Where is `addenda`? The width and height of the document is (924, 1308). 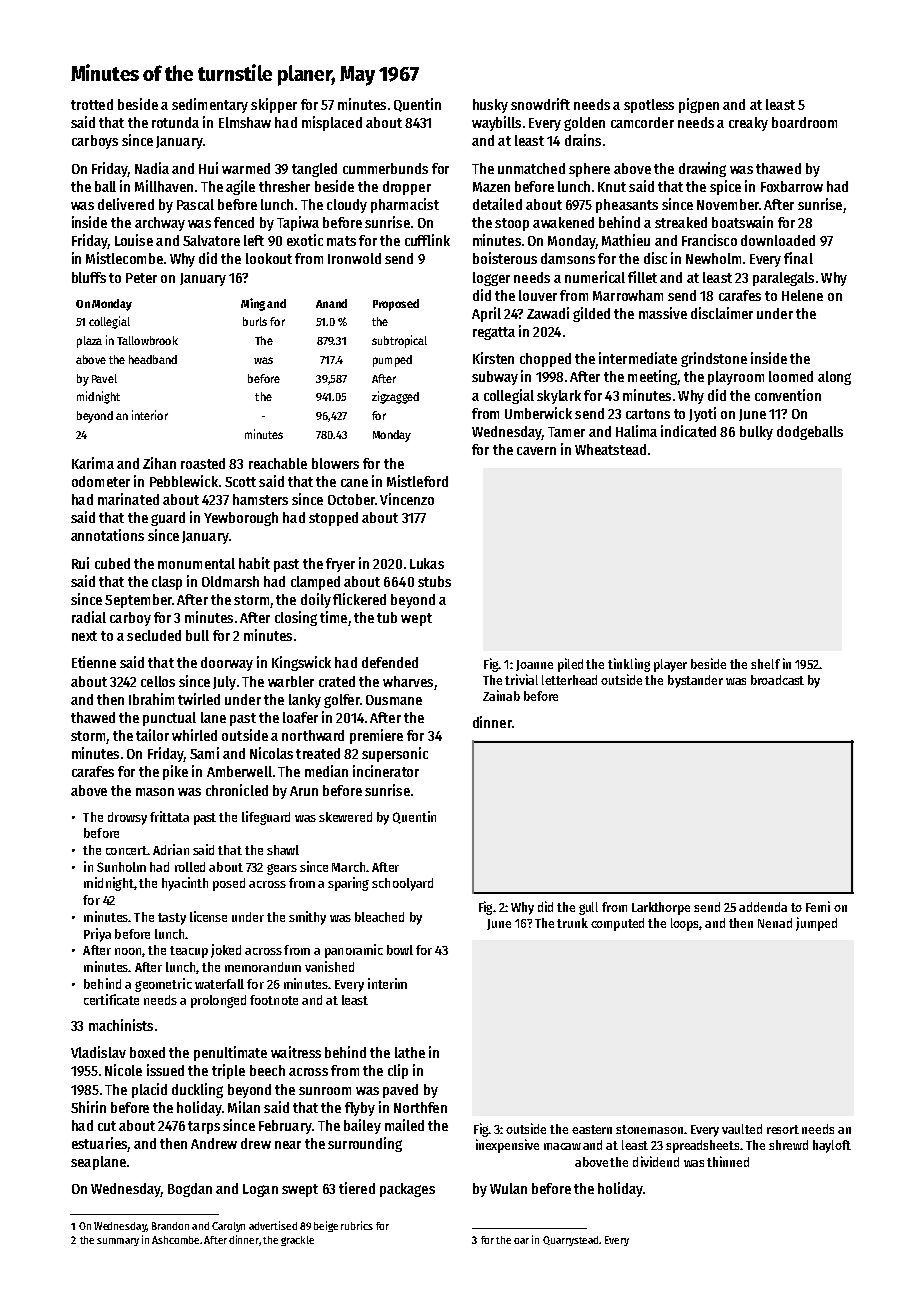 addenda is located at coordinates (763, 907).
